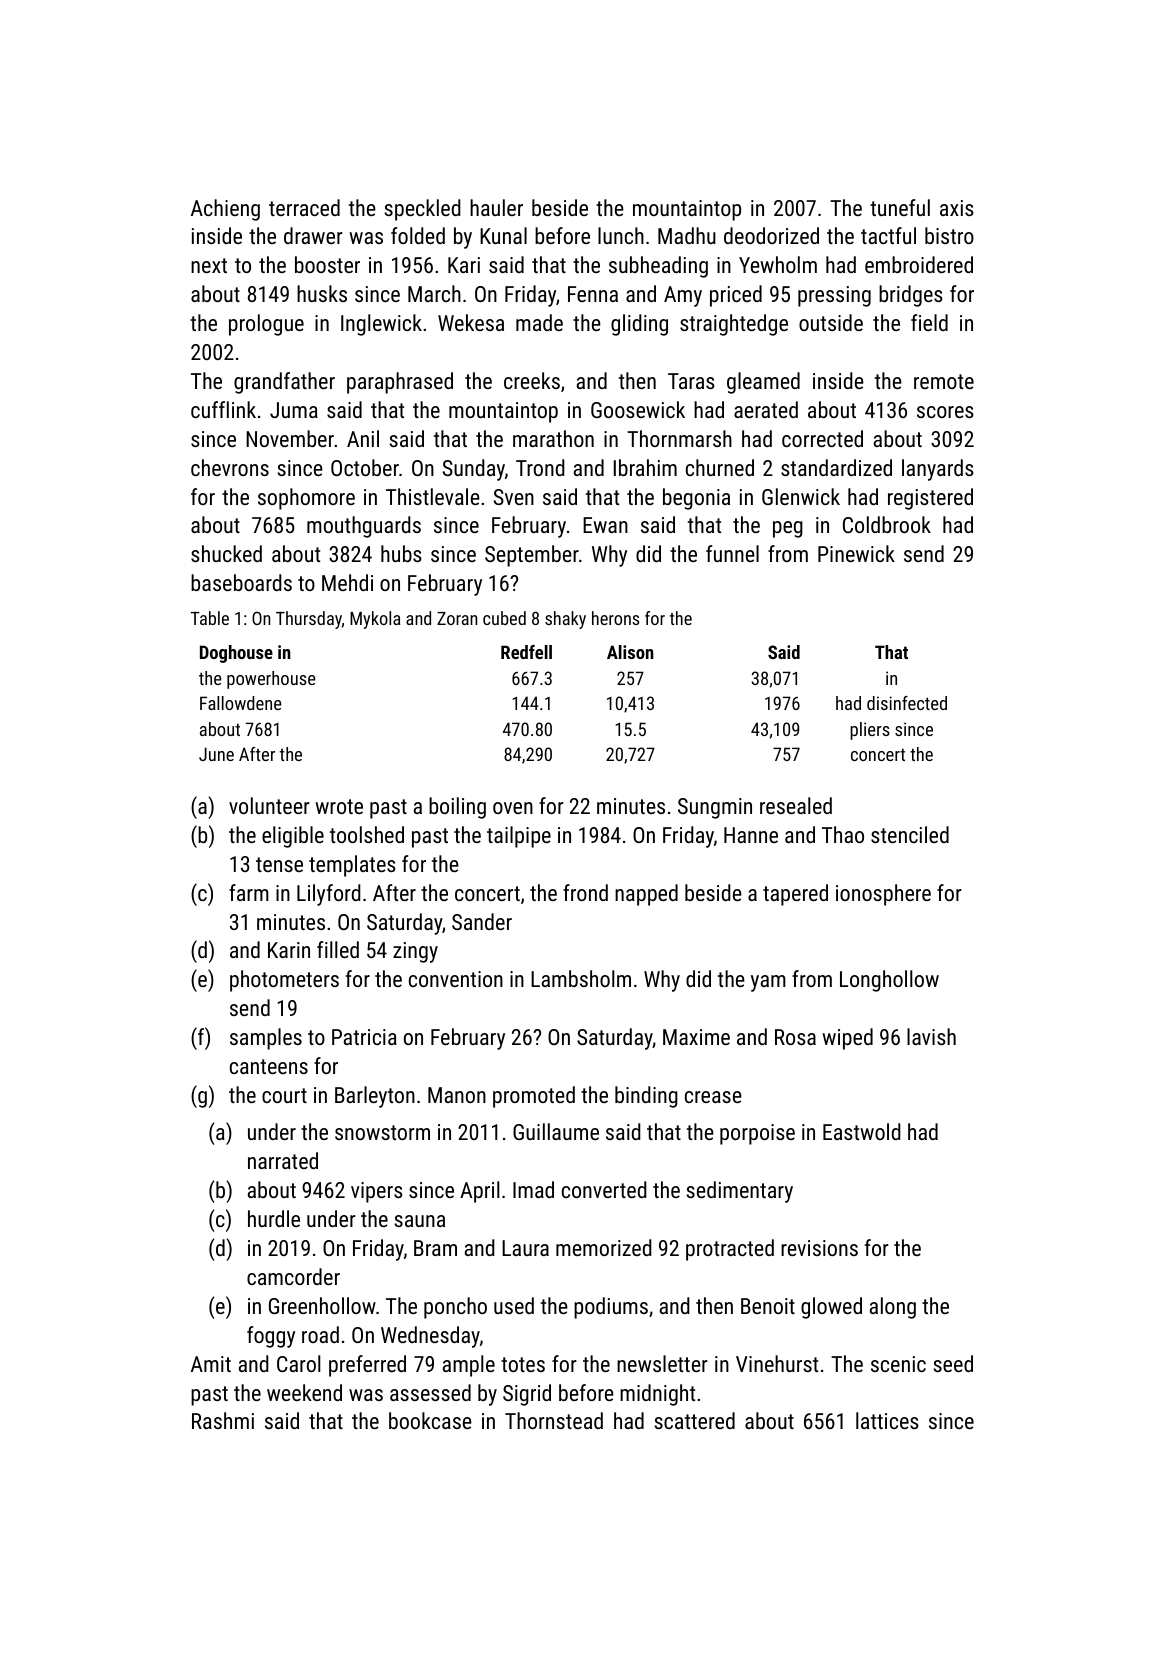 The image size is (1165, 1654). Describe the element at coordinates (957, 208) in the screenshot. I see `axis` at that location.
